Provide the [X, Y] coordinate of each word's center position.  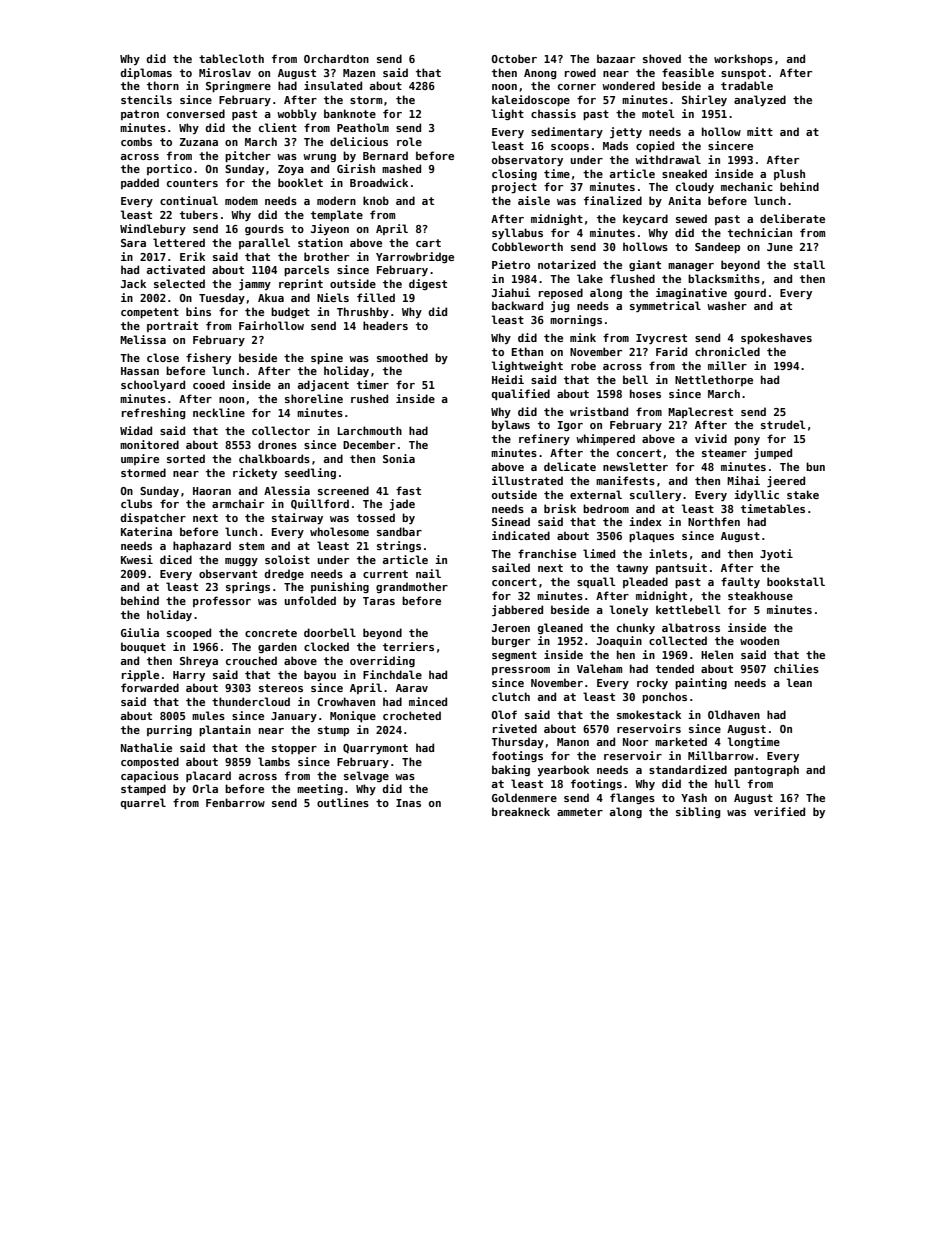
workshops [743, 59]
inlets [668, 553]
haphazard [202, 546]
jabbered [517, 610]
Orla [205, 788]
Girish [356, 168]
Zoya [291, 170]
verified [779, 811]
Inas [408, 803]
